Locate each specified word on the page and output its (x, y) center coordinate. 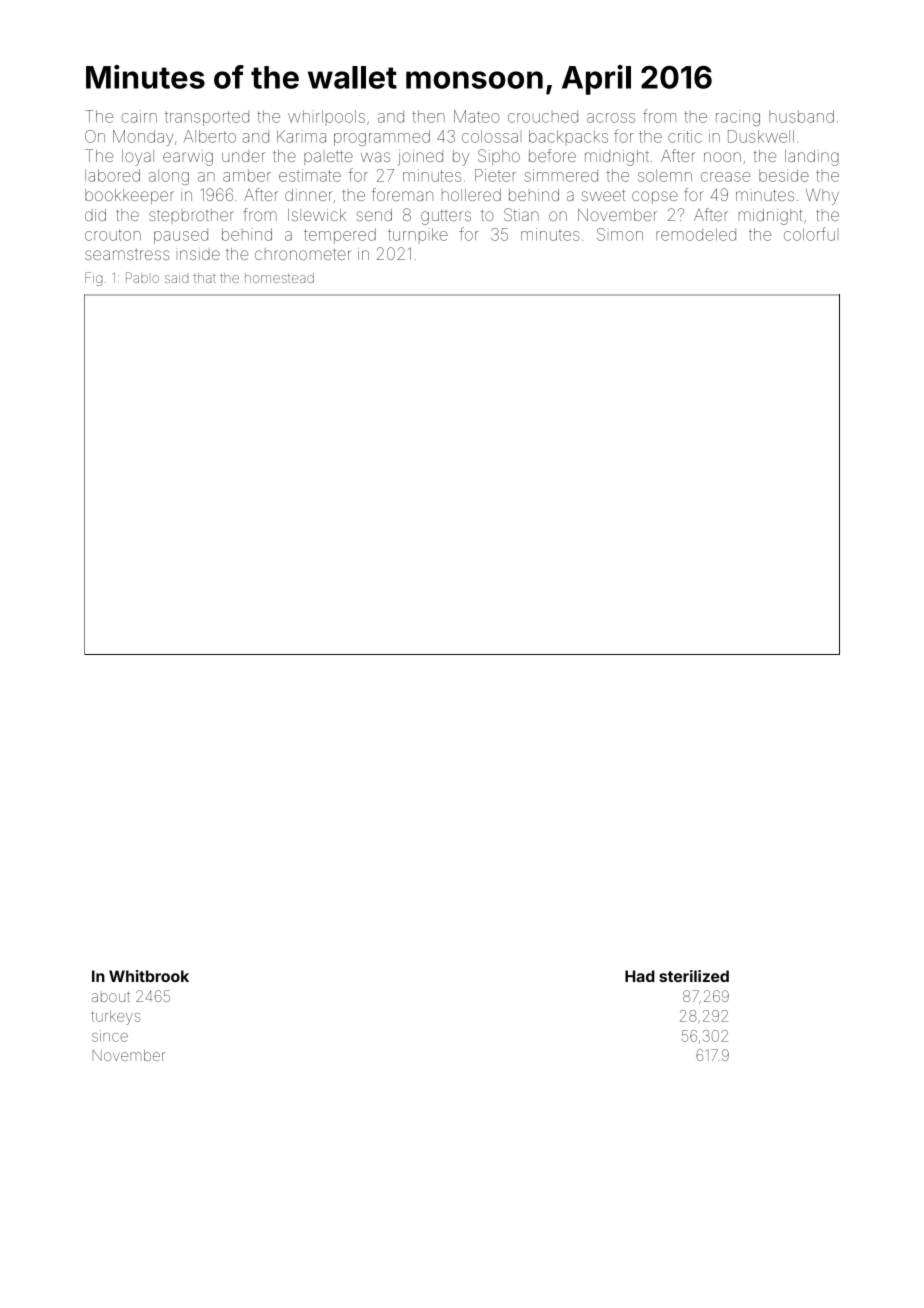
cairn (139, 116)
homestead (279, 278)
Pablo (142, 277)
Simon (620, 234)
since (110, 1036)
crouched (543, 116)
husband (801, 116)
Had (640, 976)
